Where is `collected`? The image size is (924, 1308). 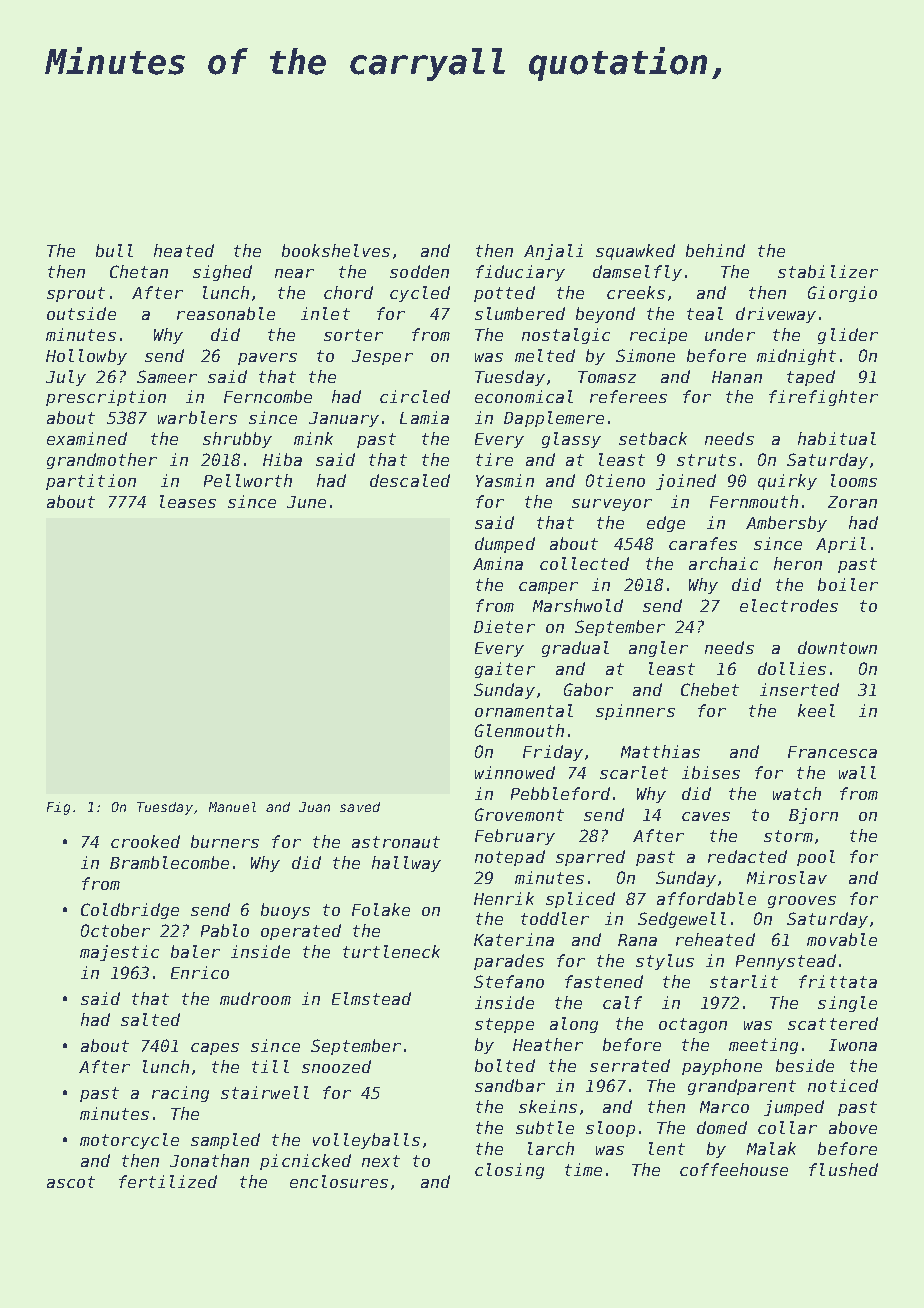 collected is located at coordinates (584, 563).
